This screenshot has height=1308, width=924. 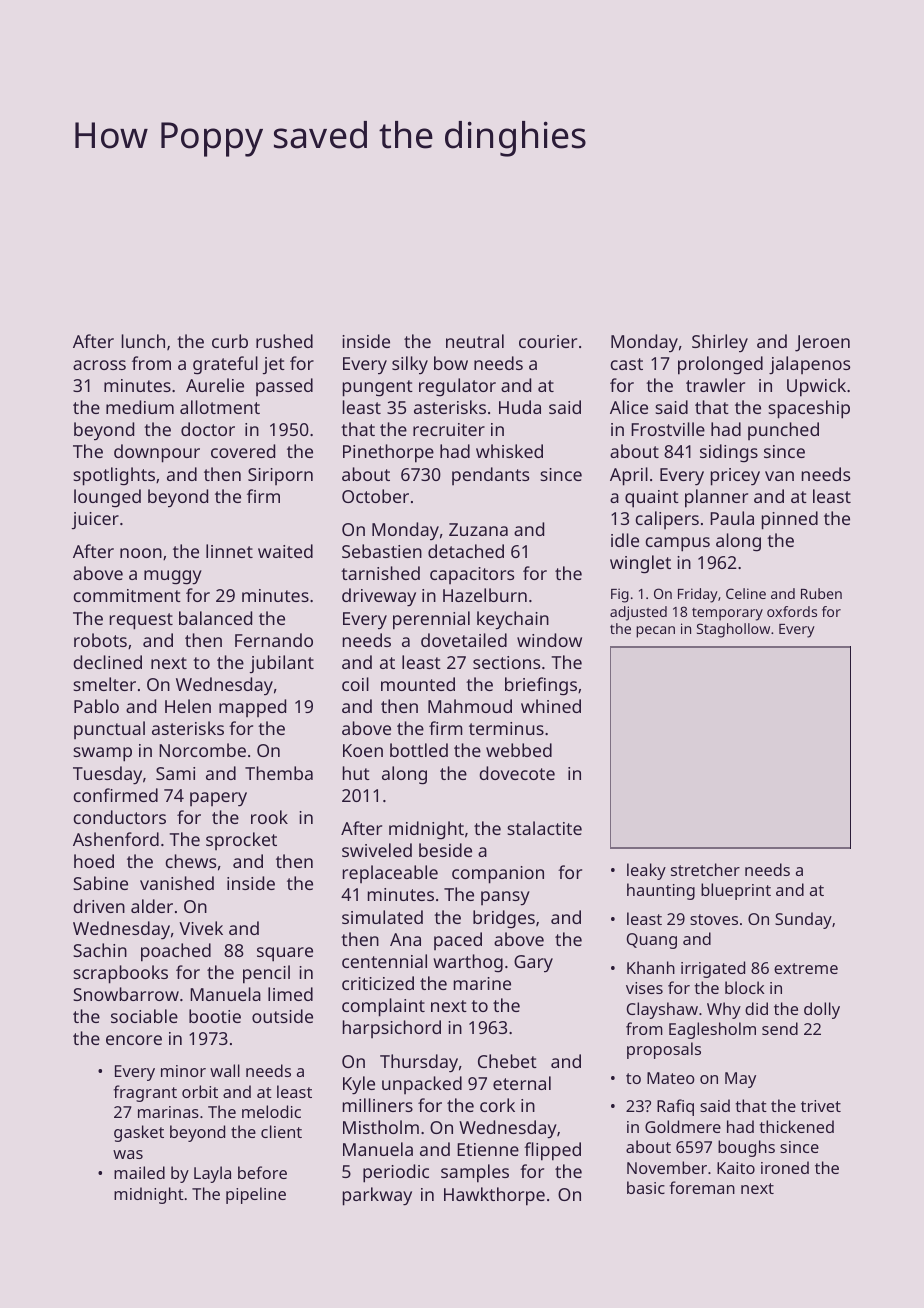 I want to click on harpsichord, so click(x=392, y=1029).
